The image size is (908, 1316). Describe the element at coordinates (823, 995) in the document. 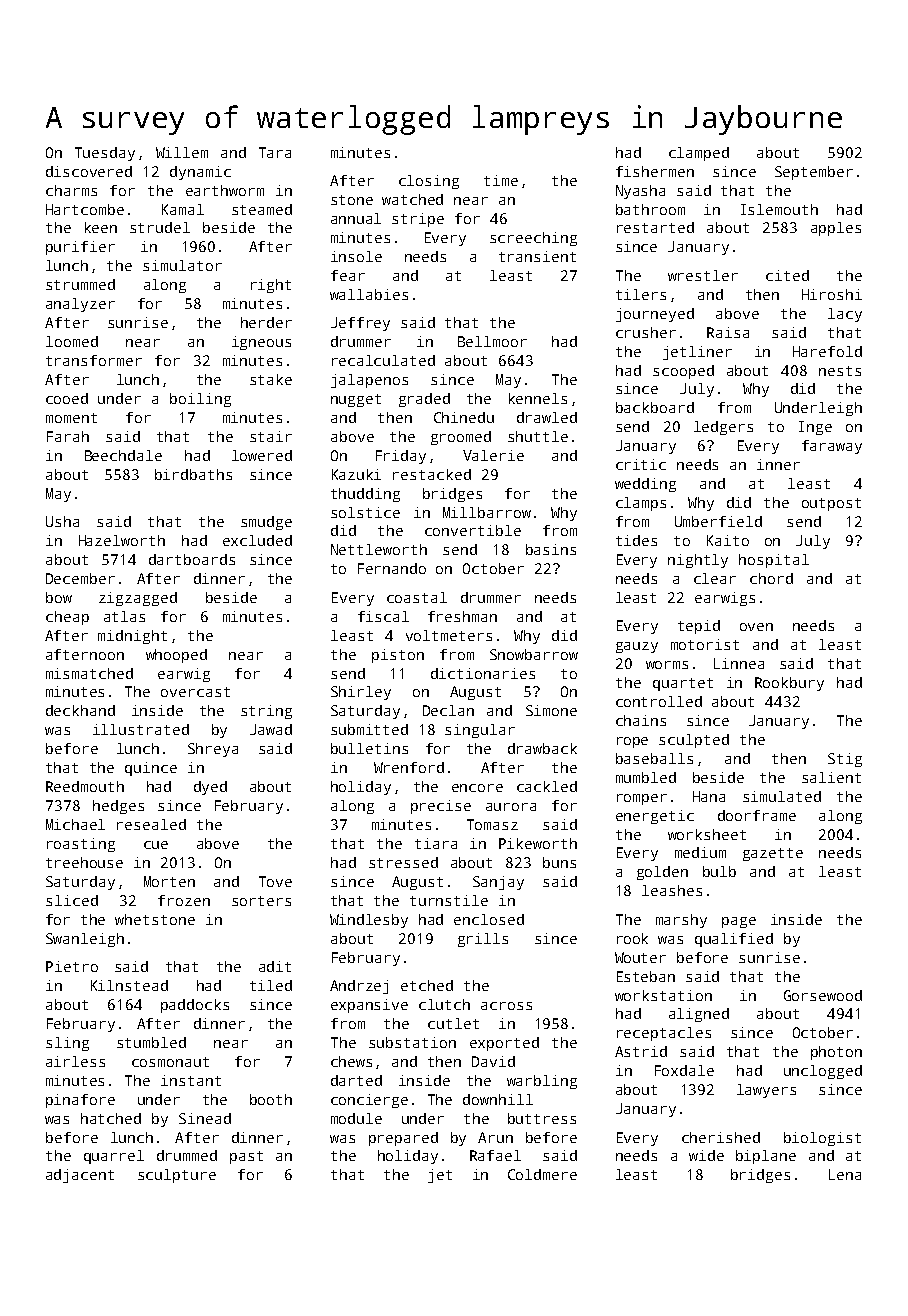

I see `Gorsewood` at that location.
